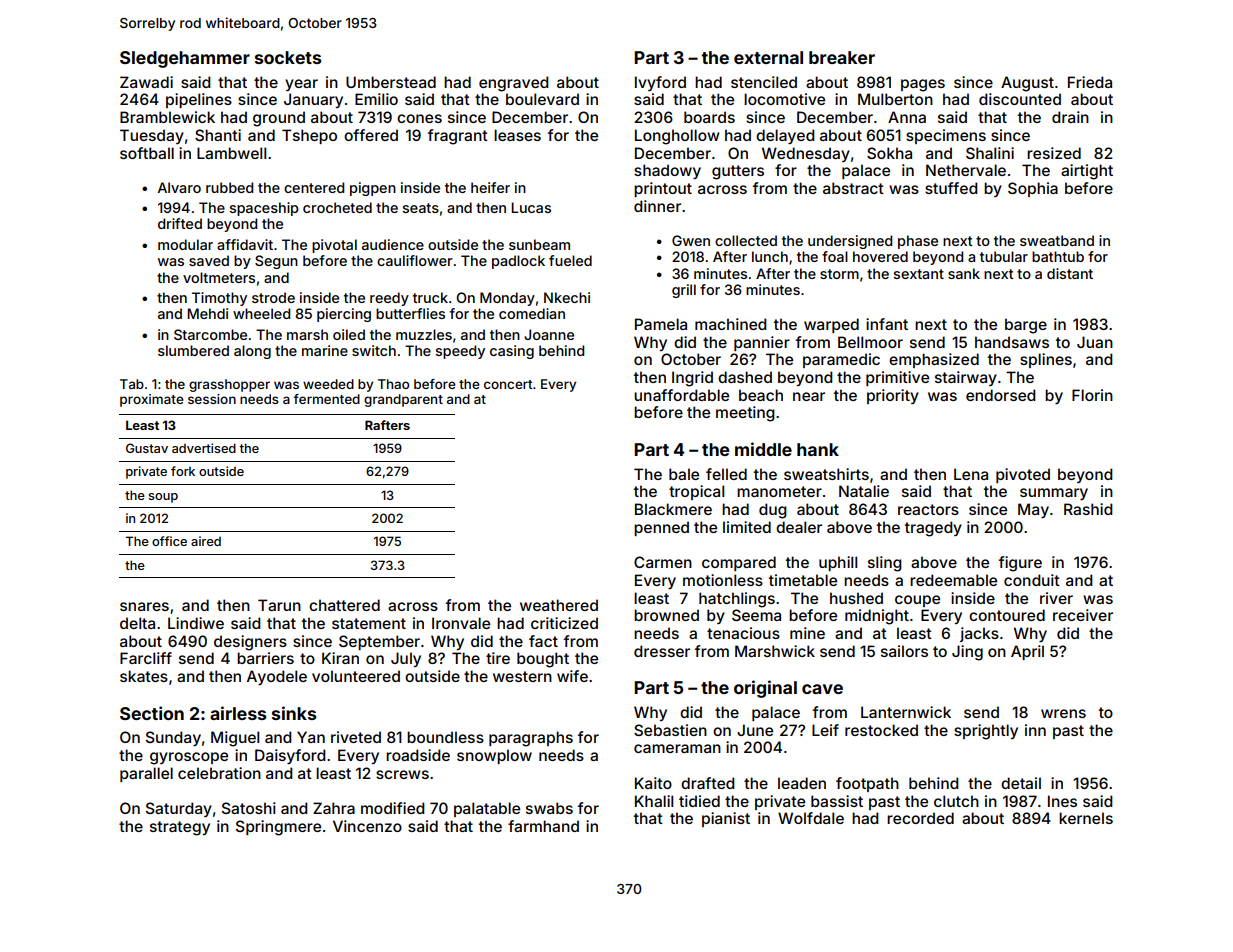  Describe the element at coordinates (531, 739) in the page. I see `paragraphs` at that location.
